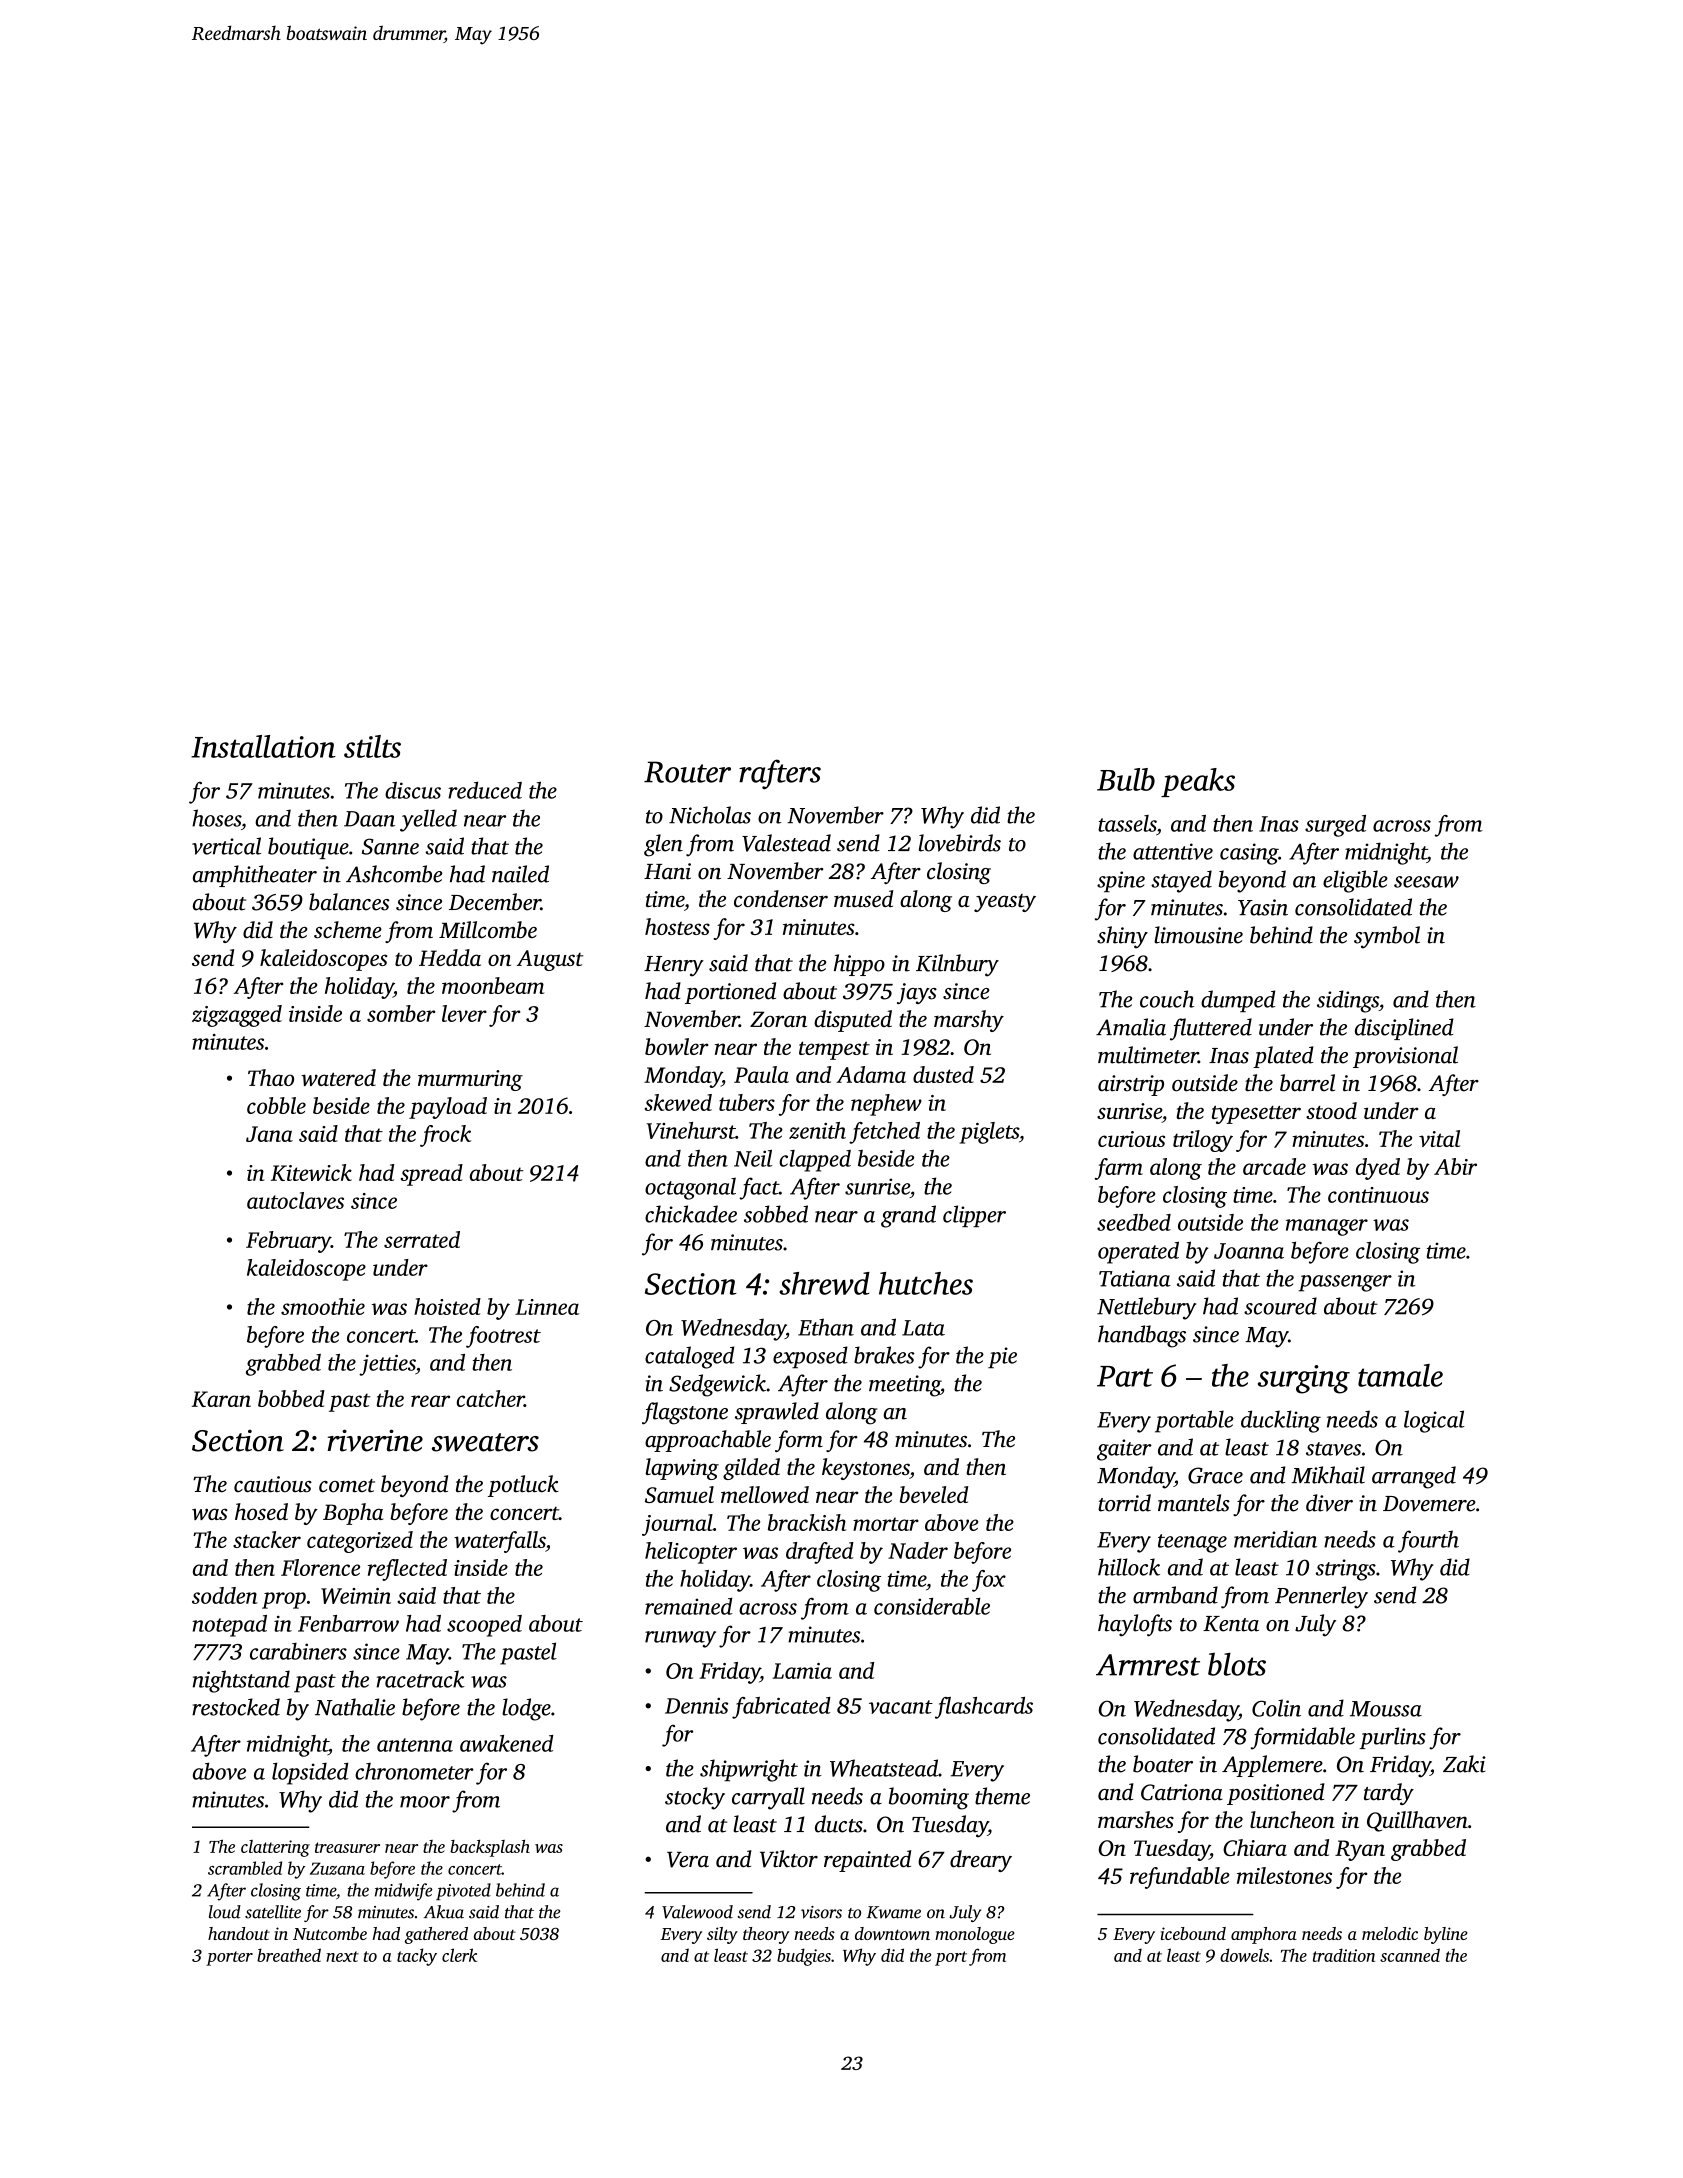  What do you see at coordinates (523, 1486) in the image?
I see `potluck` at bounding box center [523, 1486].
